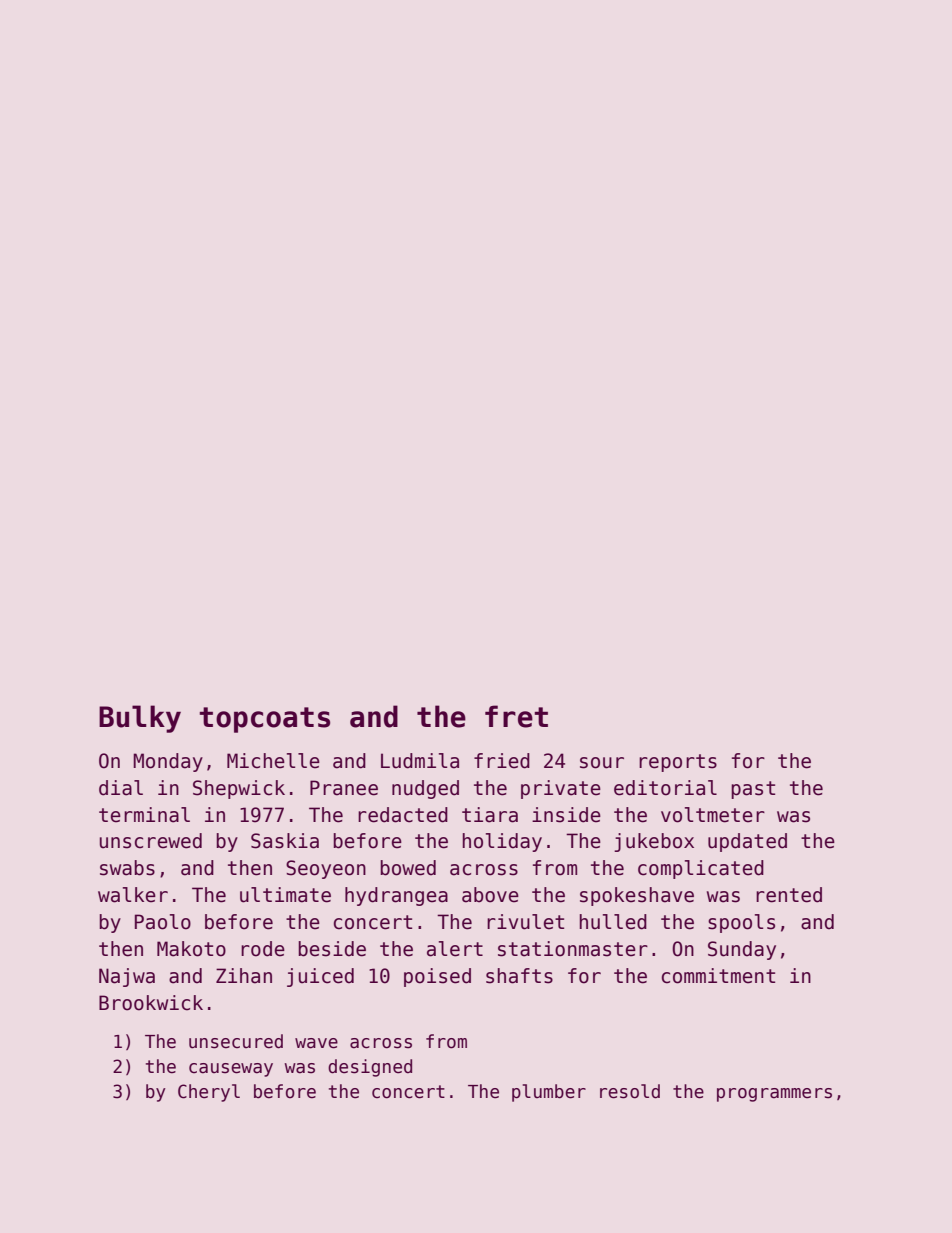 The image size is (952, 1233). What do you see at coordinates (516, 716) in the screenshot?
I see `fret` at bounding box center [516, 716].
